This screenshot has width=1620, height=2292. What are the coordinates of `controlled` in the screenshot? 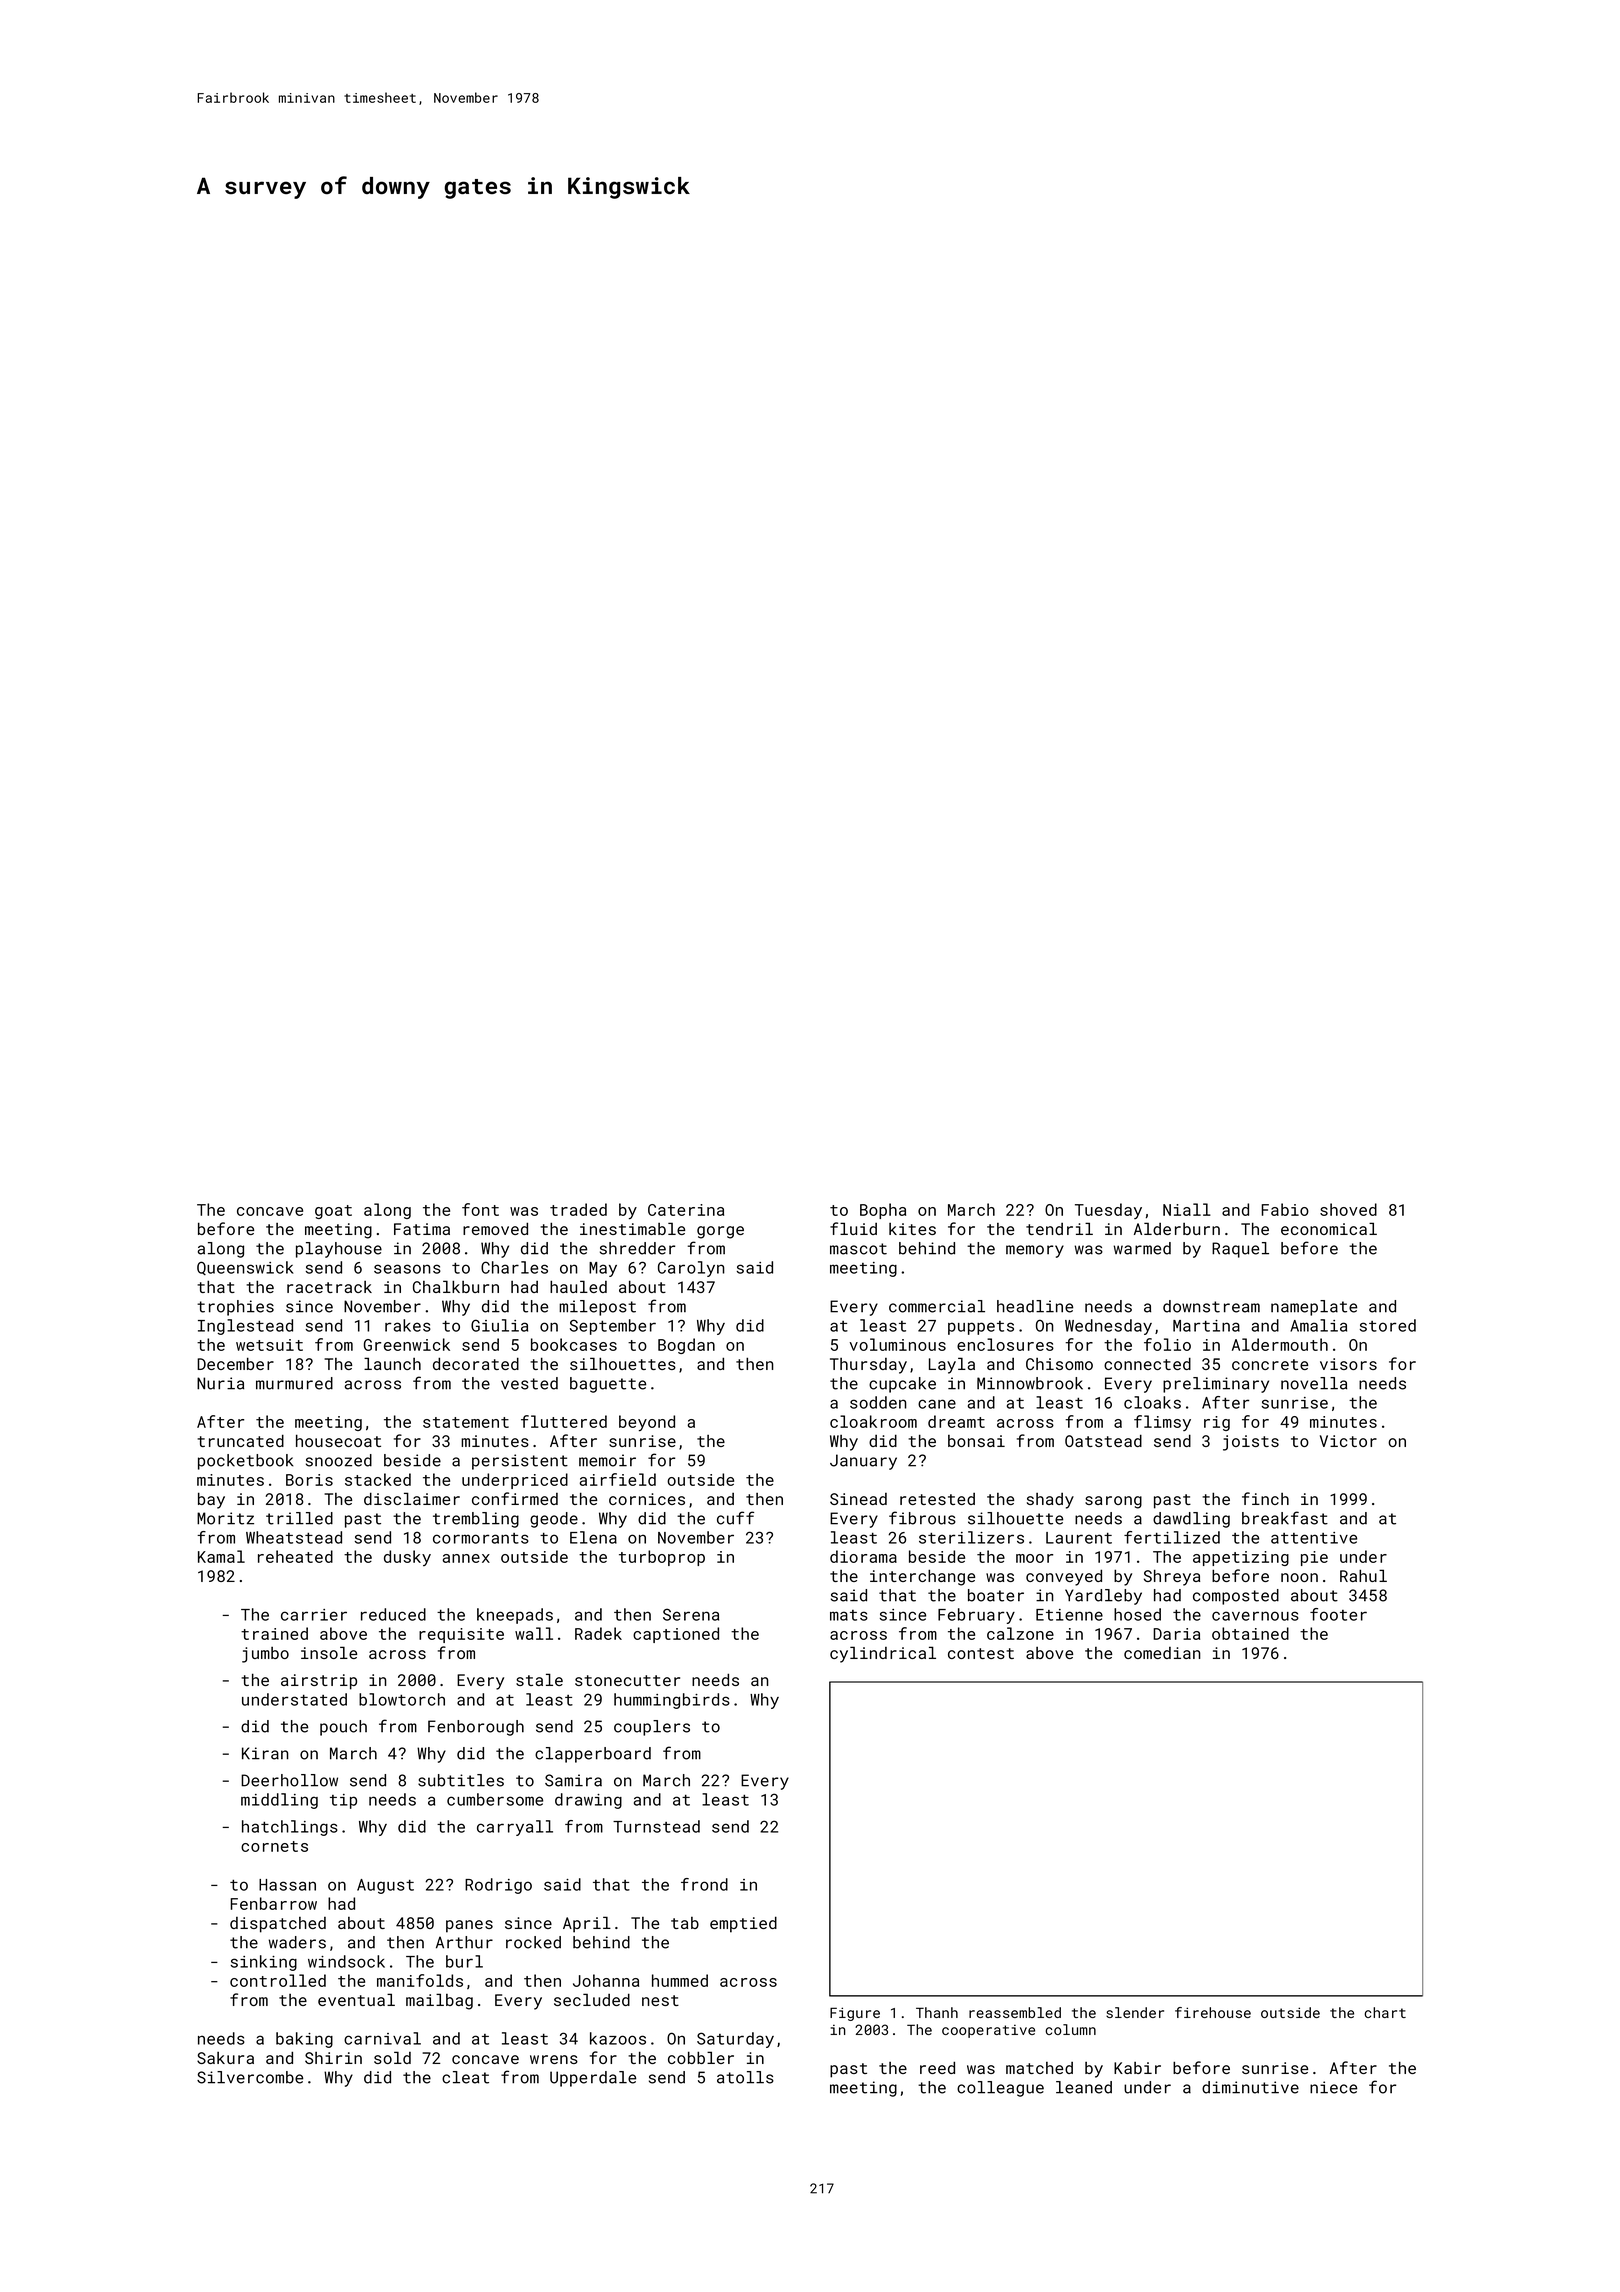 It's located at (278, 1980).
